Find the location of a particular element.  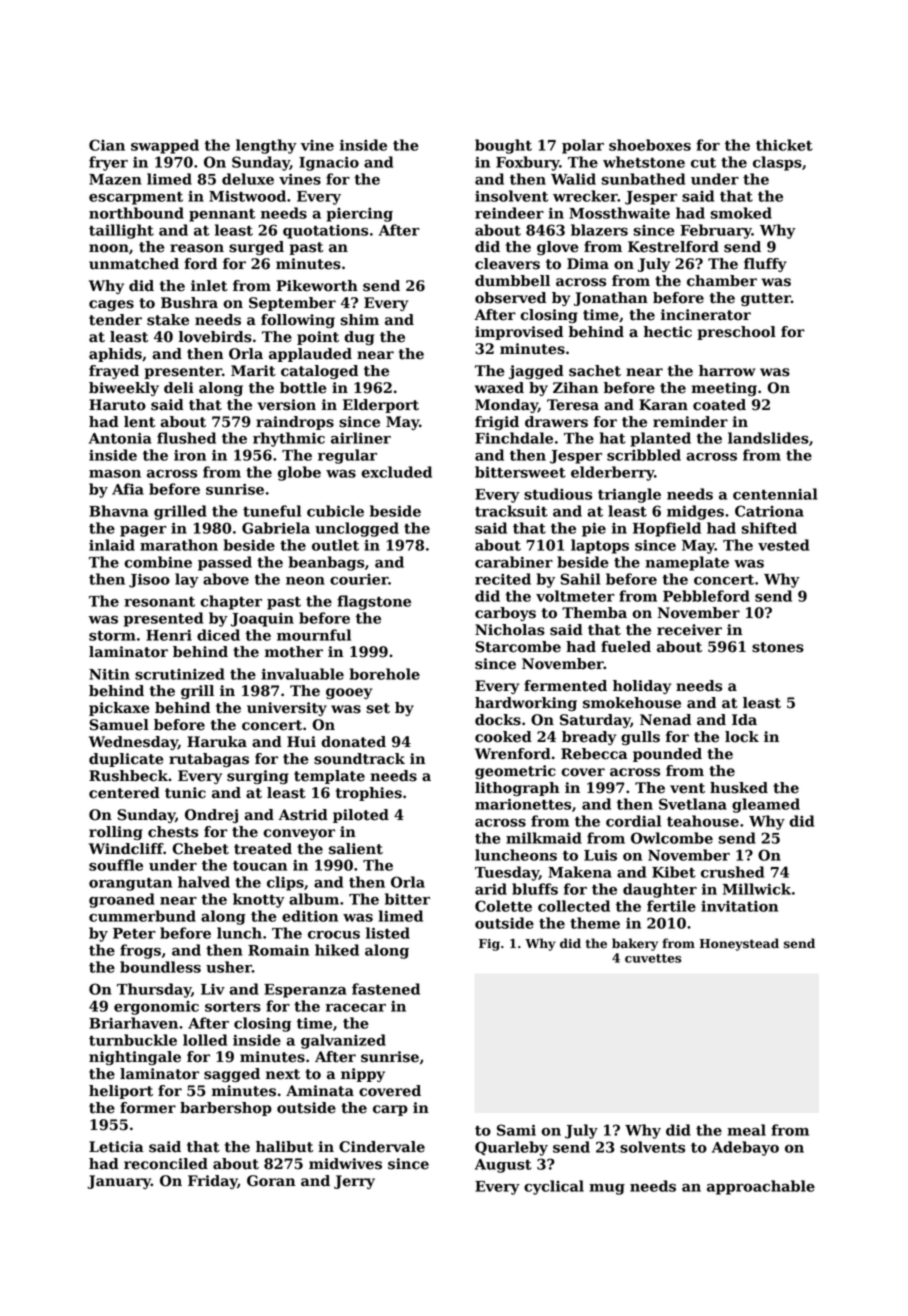

nippy is located at coordinates (363, 1075).
